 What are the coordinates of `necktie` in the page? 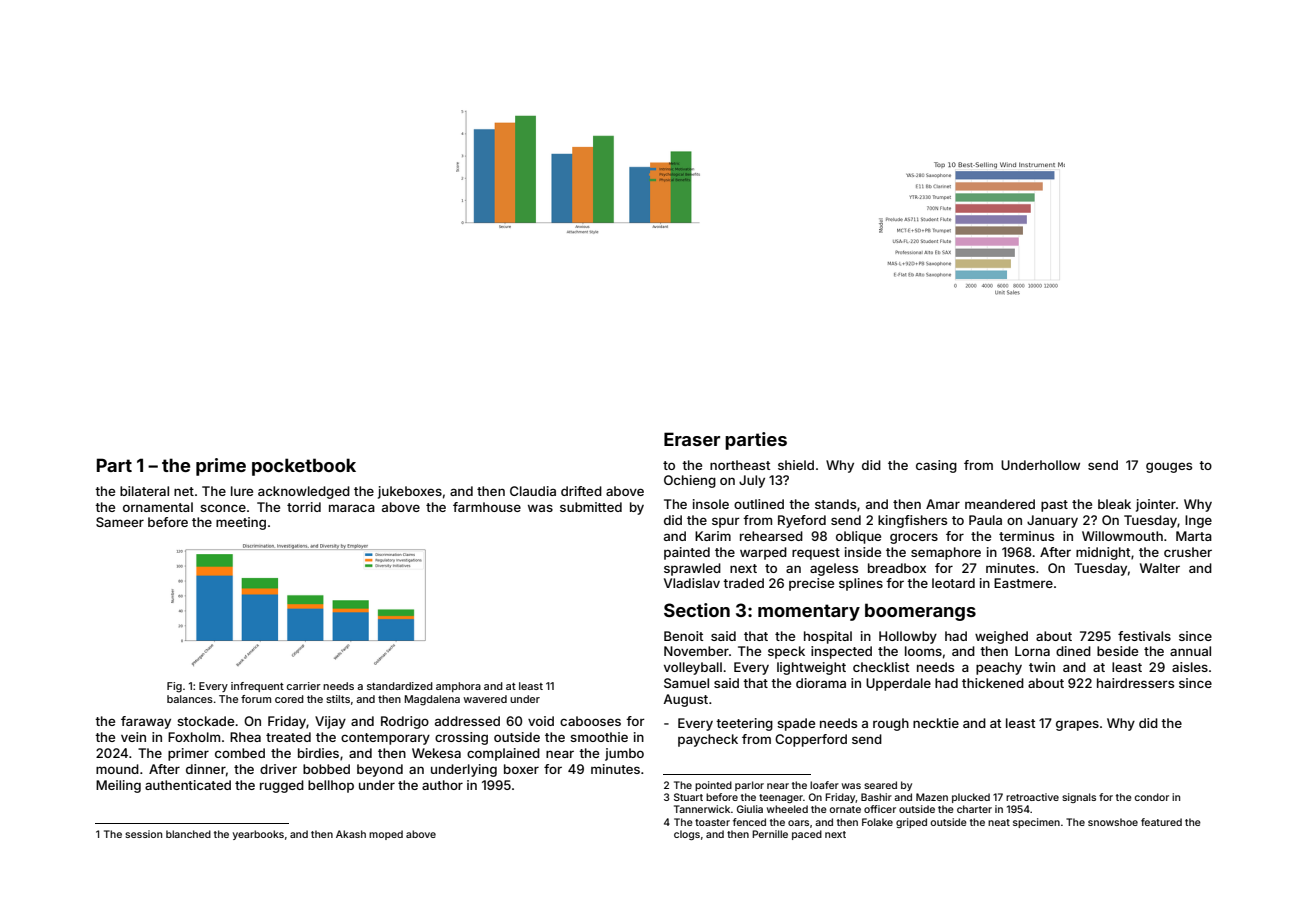 It's located at (936, 723).
